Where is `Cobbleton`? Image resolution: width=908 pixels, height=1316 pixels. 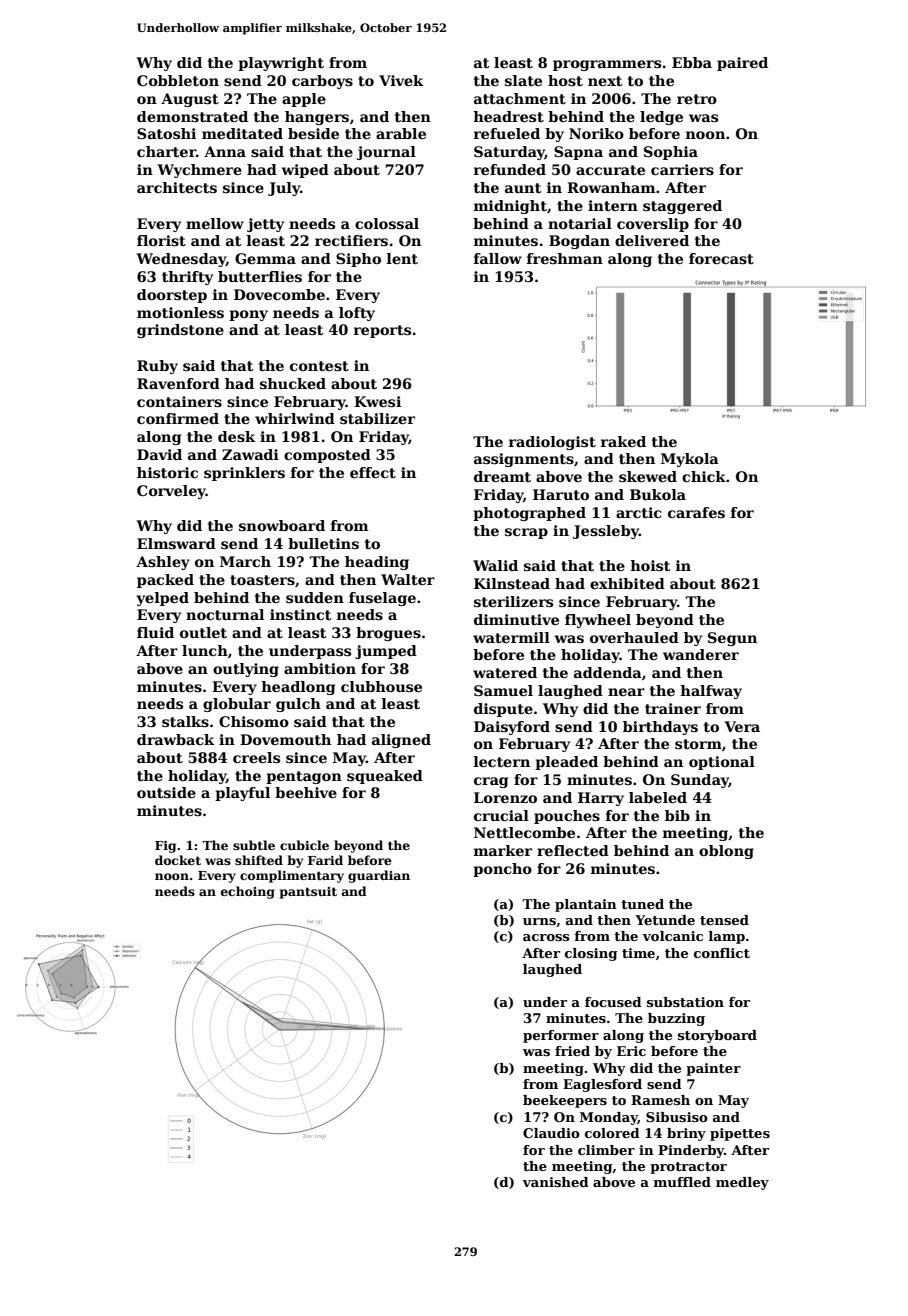
Cobbleton is located at coordinates (178, 80).
